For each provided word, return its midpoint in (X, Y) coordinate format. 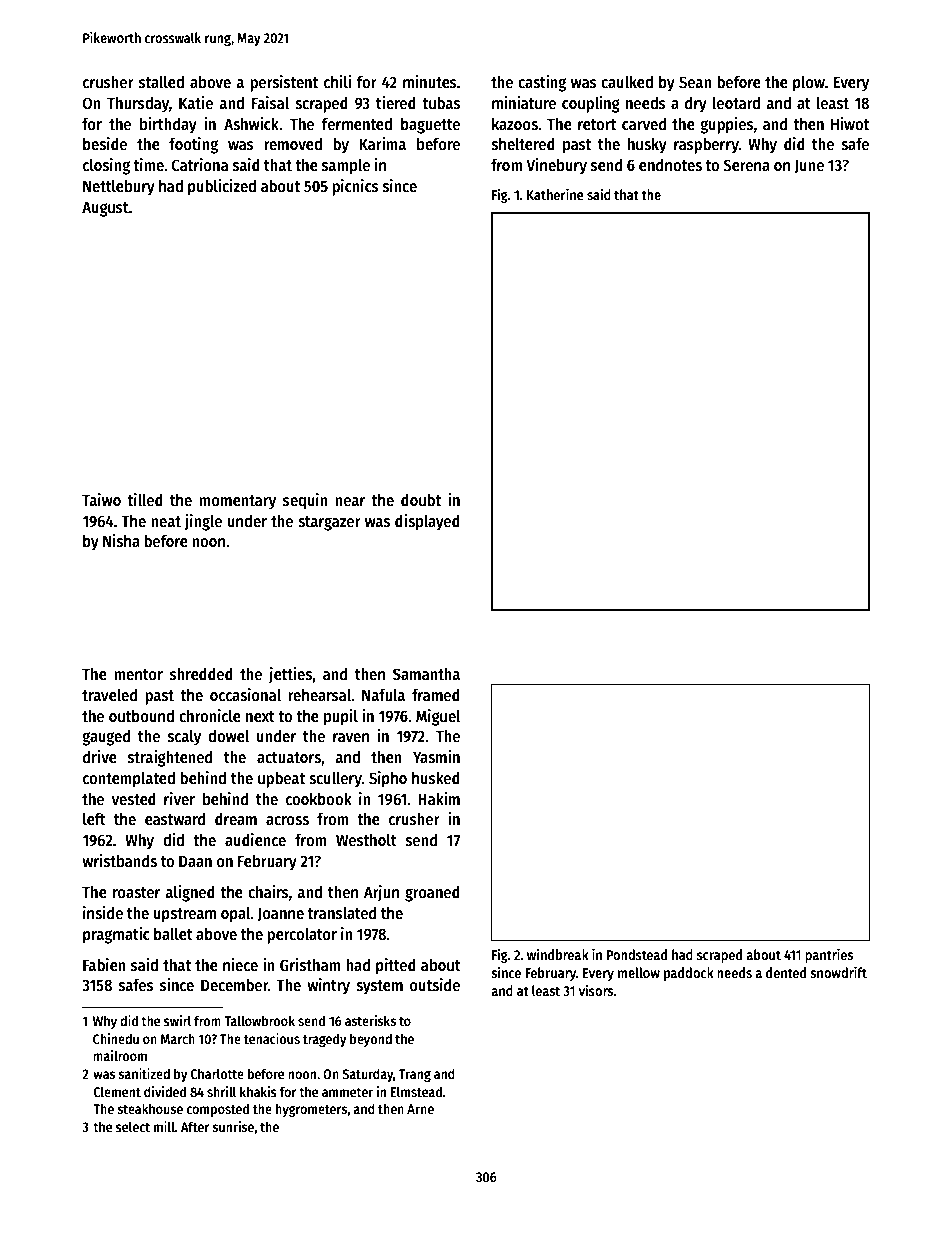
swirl (178, 1020)
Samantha (426, 673)
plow (809, 84)
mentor (138, 674)
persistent (284, 83)
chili (337, 81)
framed (436, 694)
